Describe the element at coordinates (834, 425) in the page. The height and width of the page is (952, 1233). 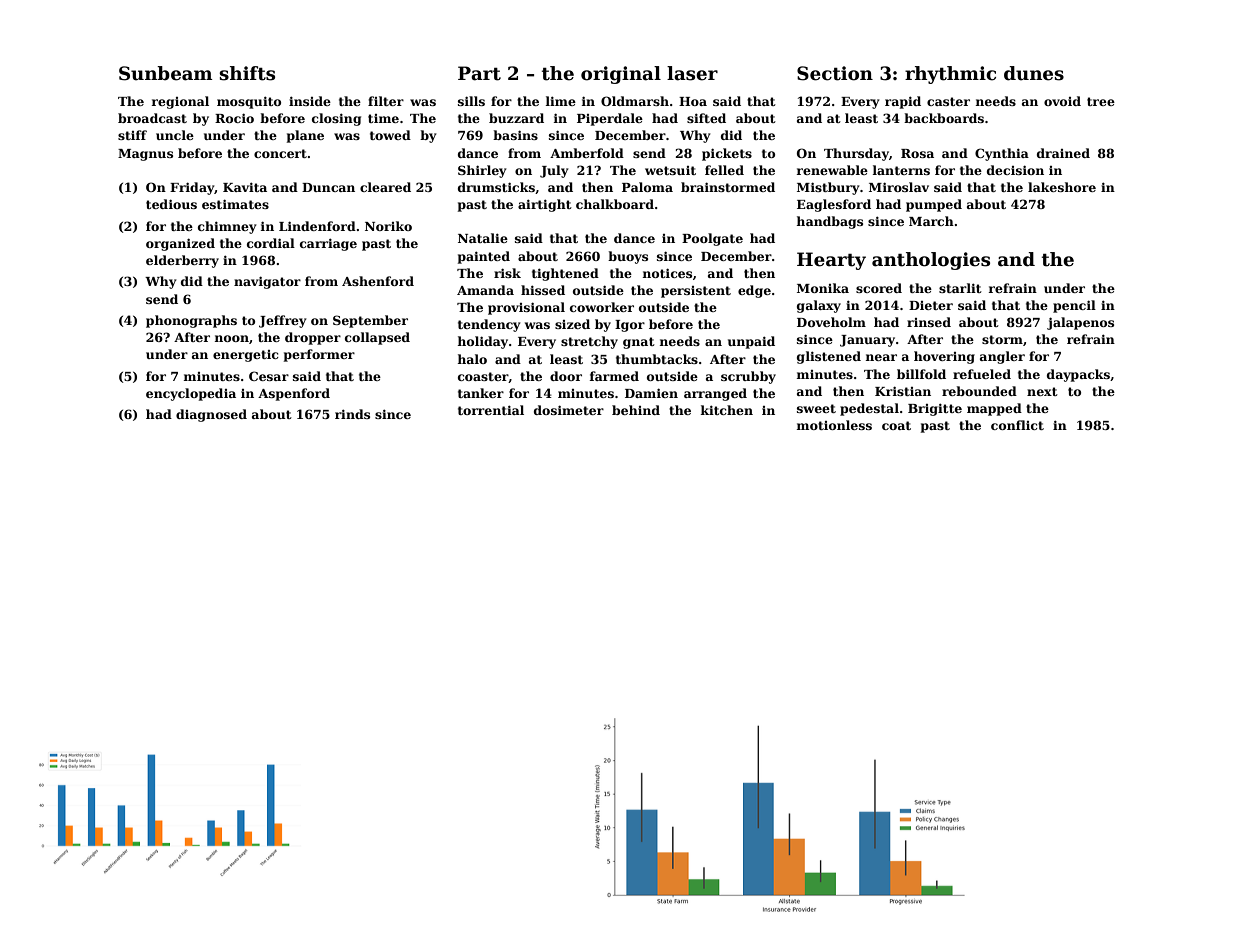
I see `motionless` at that location.
